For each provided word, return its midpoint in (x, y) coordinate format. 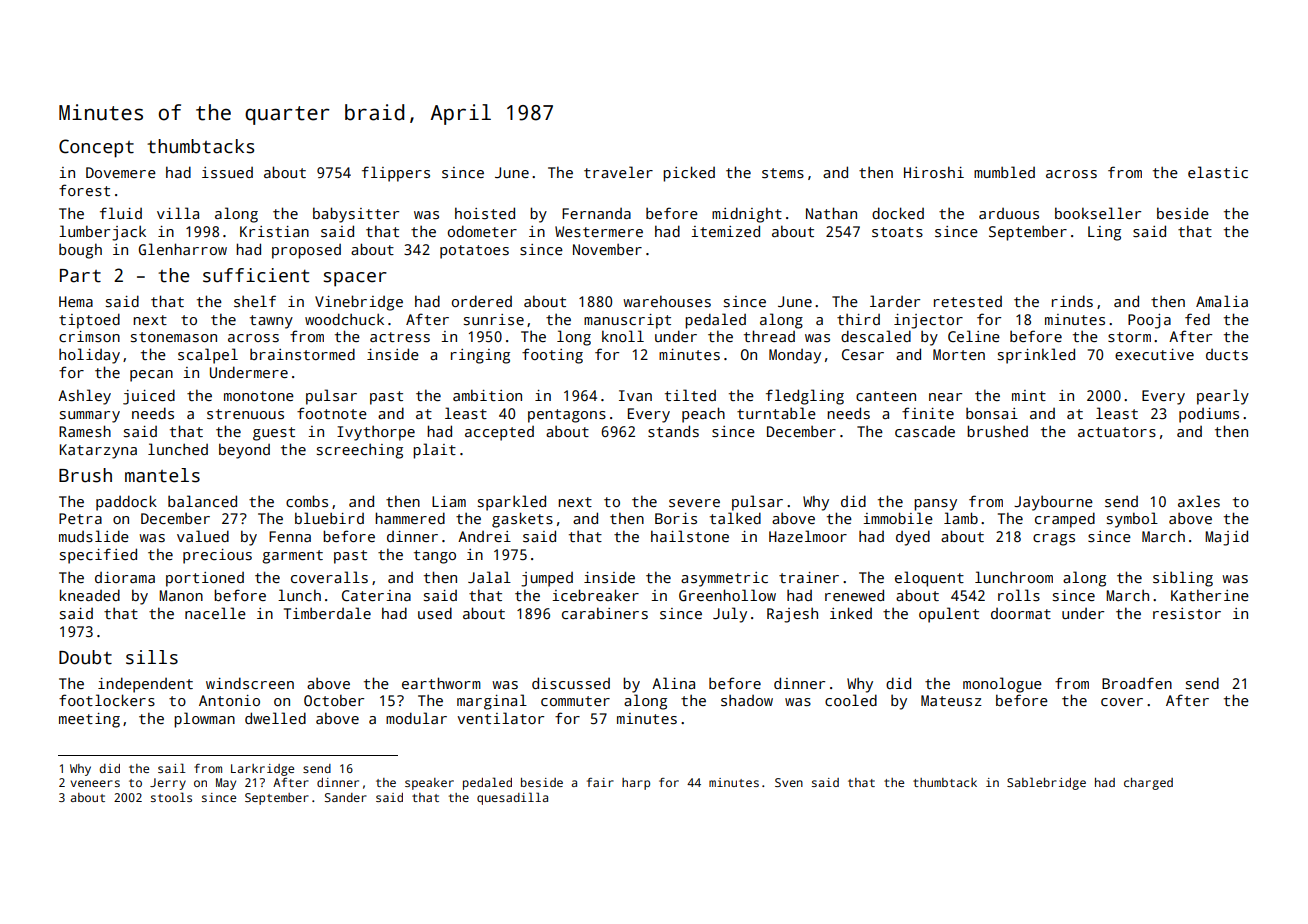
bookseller (1098, 213)
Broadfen (1137, 683)
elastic (1218, 172)
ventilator (500, 718)
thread (769, 336)
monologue (1002, 685)
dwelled (275, 718)
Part (80, 276)
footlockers (107, 700)
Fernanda (596, 213)
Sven (789, 782)
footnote (332, 413)
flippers (396, 174)
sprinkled (1036, 356)
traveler (618, 172)
